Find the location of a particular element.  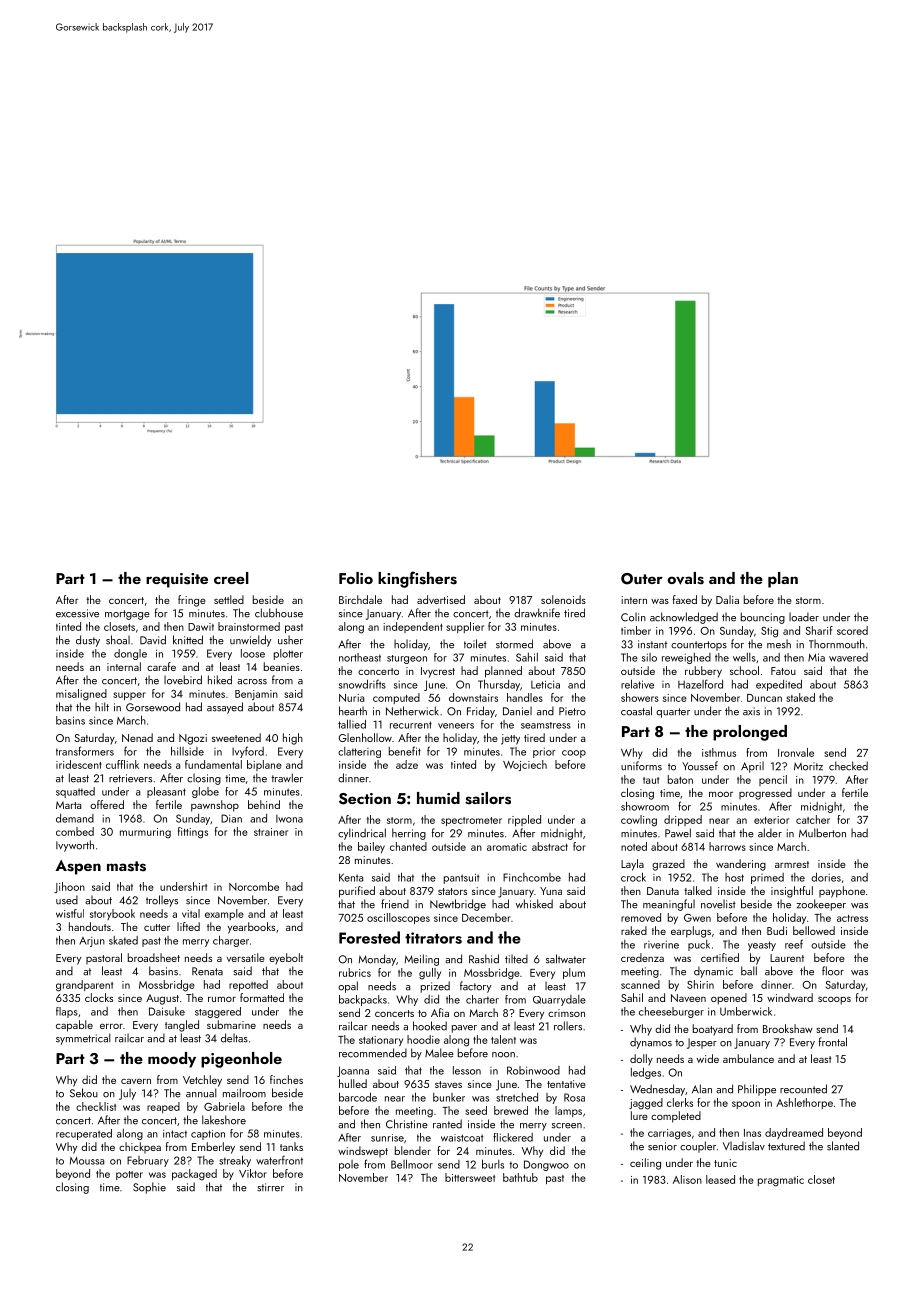

jetty is located at coordinates (510, 739).
